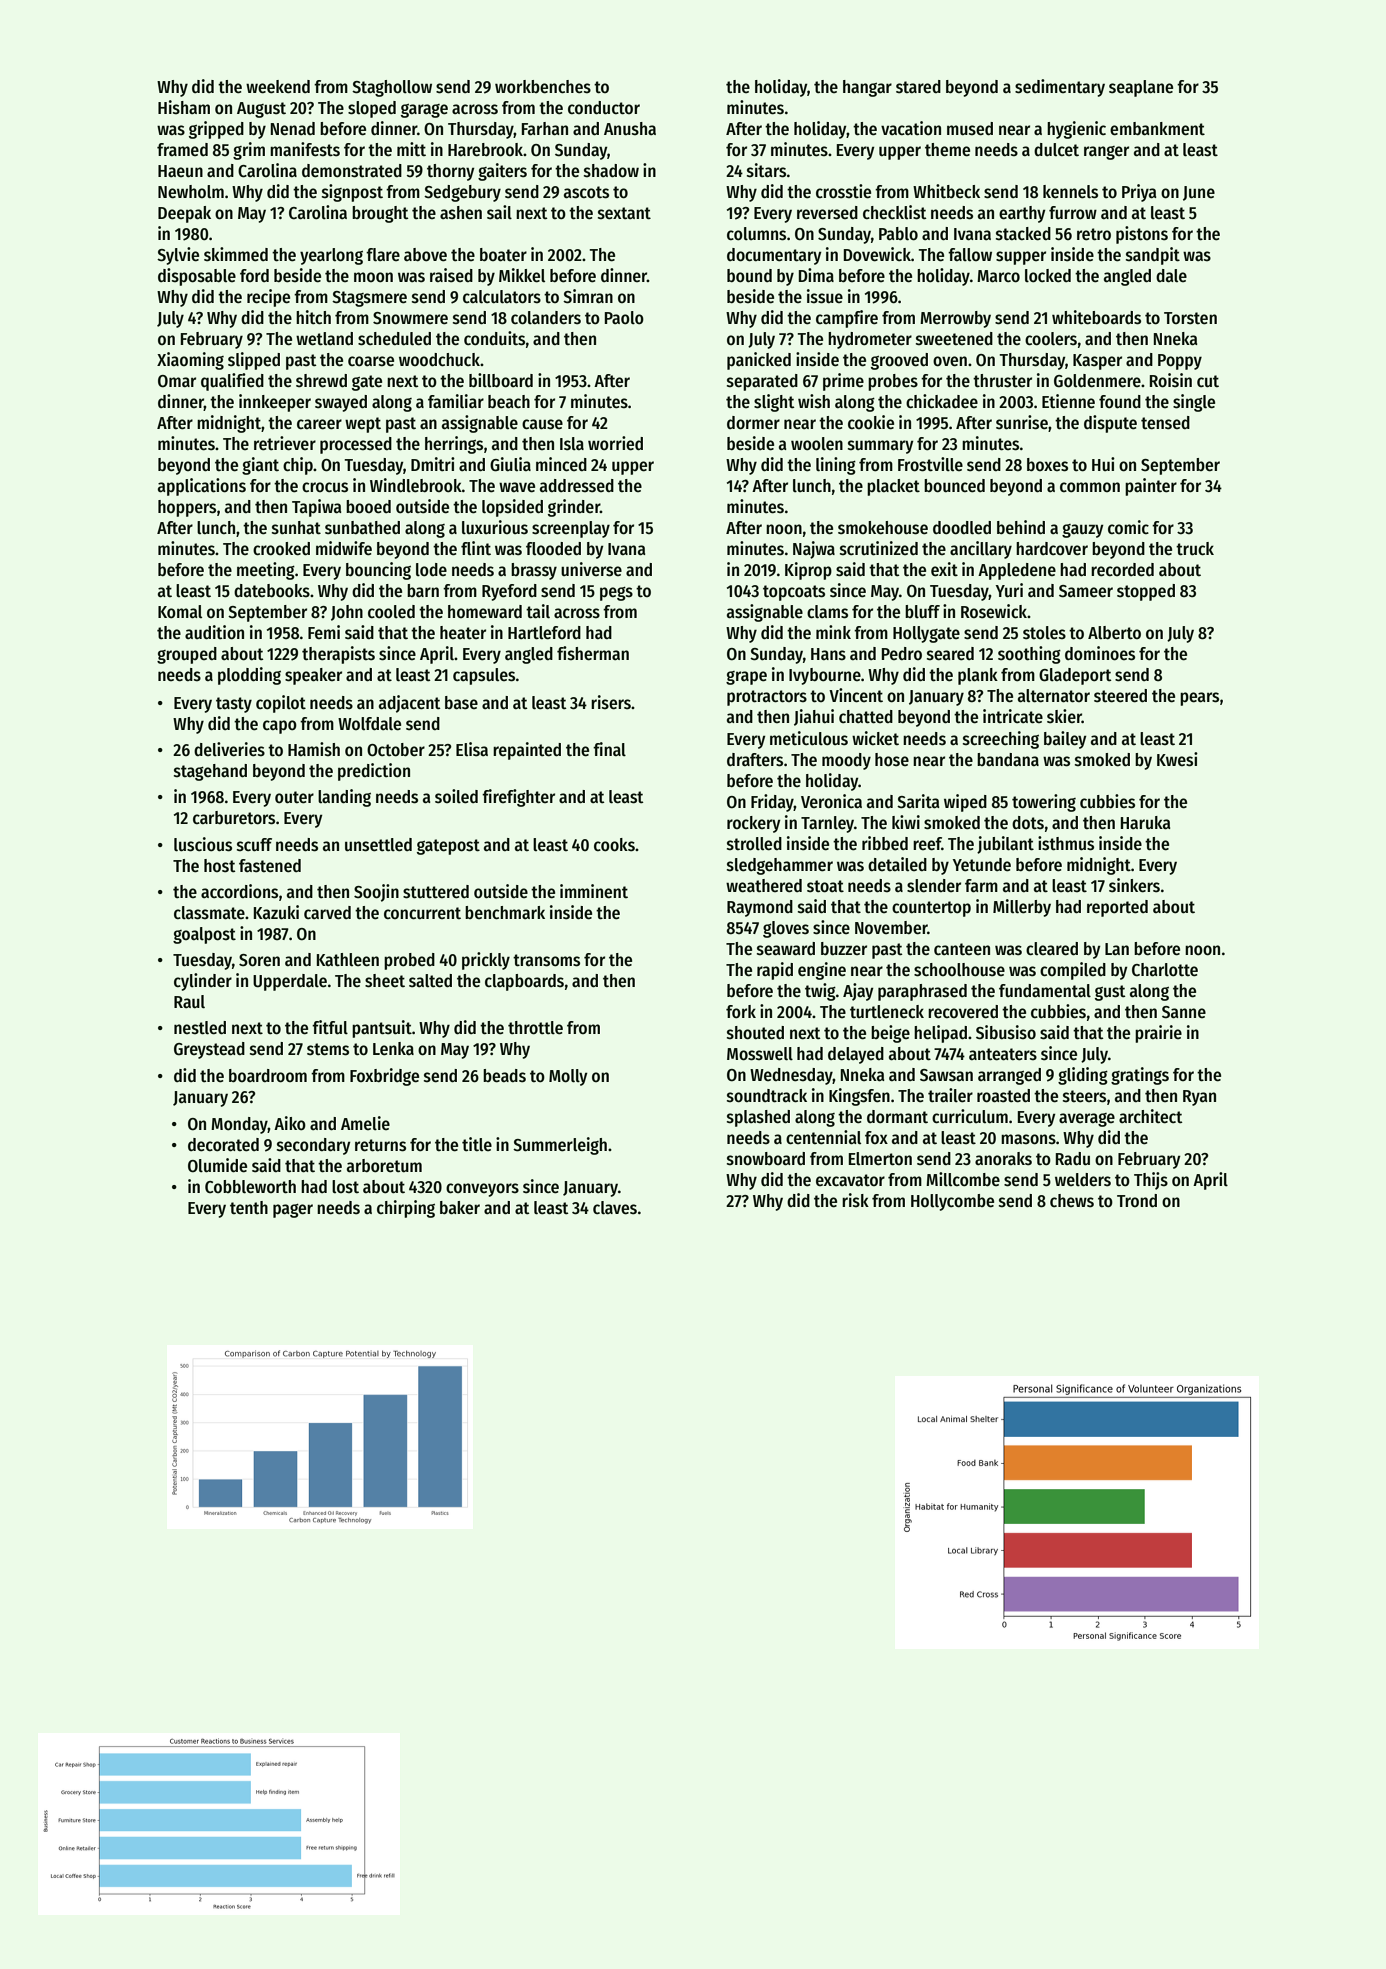  I want to click on Summerleigh, so click(560, 1146).
